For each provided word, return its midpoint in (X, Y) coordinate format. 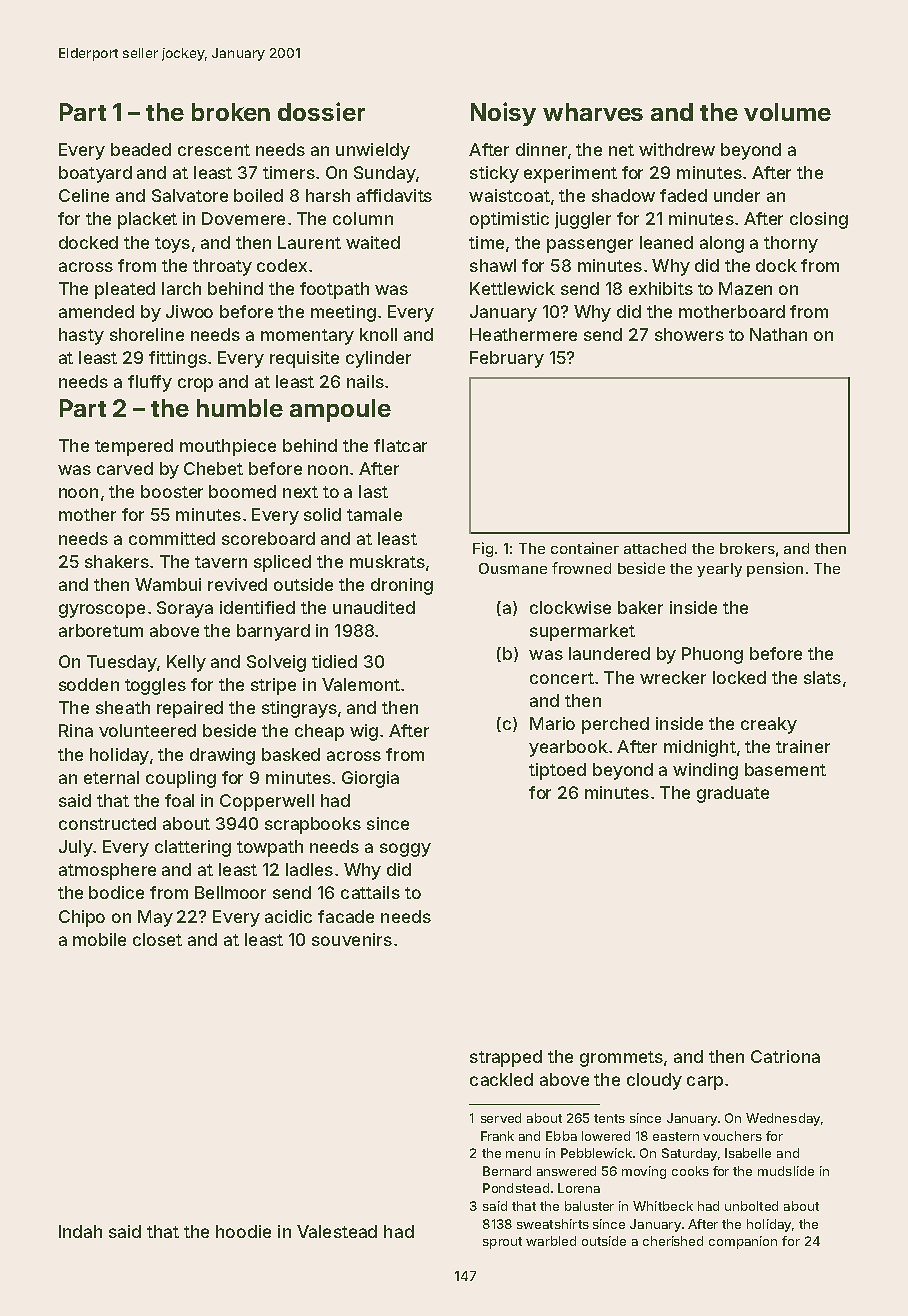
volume (787, 112)
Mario (552, 723)
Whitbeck (663, 1206)
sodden (89, 684)
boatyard (95, 174)
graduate (733, 794)
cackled (501, 1079)
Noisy (503, 114)
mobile (99, 939)
